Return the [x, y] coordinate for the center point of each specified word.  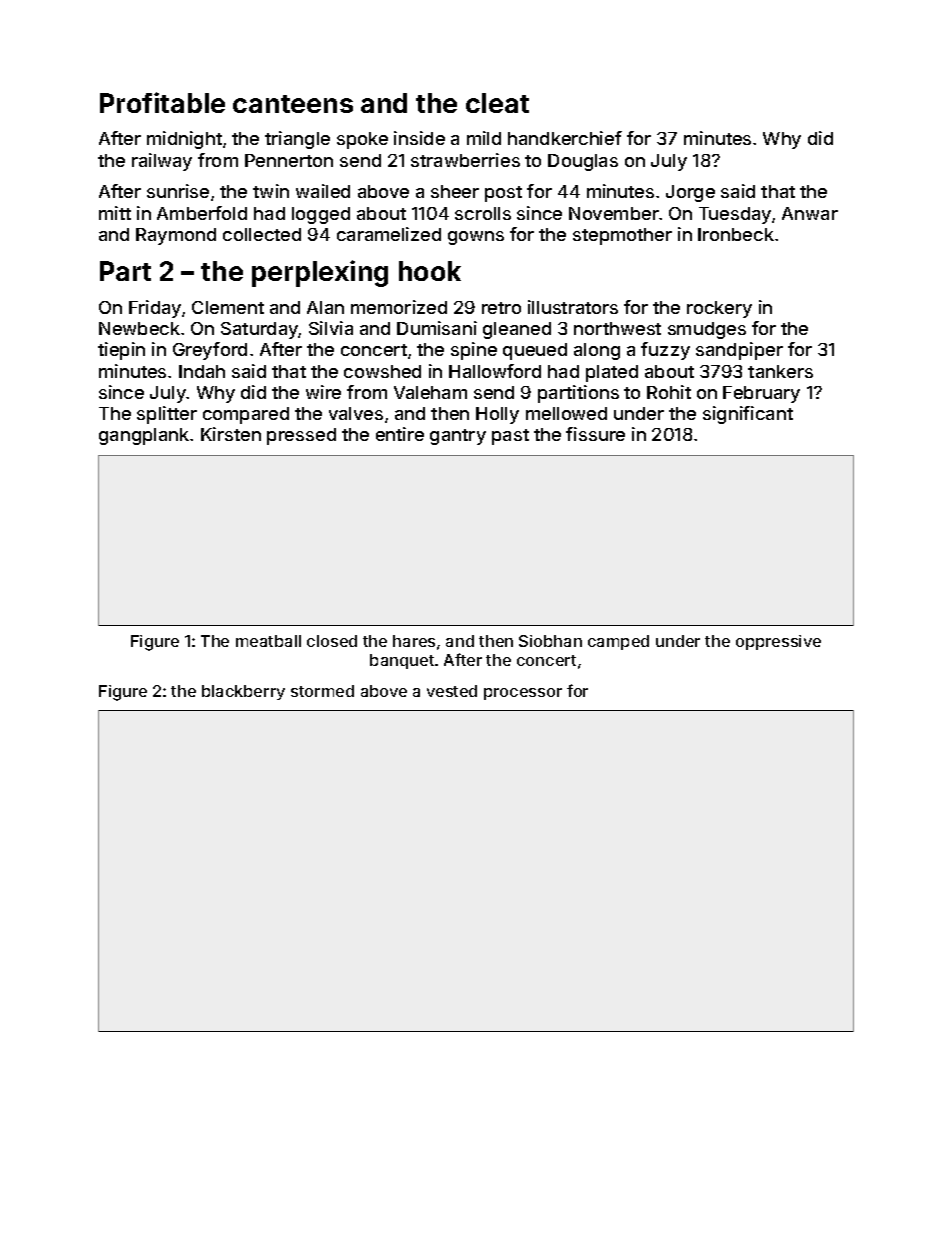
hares [414, 641]
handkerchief [565, 138]
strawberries [465, 160]
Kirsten [231, 434]
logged [321, 215]
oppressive [778, 642]
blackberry [243, 692]
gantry [458, 437]
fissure [595, 434]
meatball [268, 641]
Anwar [810, 213]
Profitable [162, 102]
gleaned [517, 330]
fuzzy [665, 351]
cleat [497, 103]
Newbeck [139, 328]
